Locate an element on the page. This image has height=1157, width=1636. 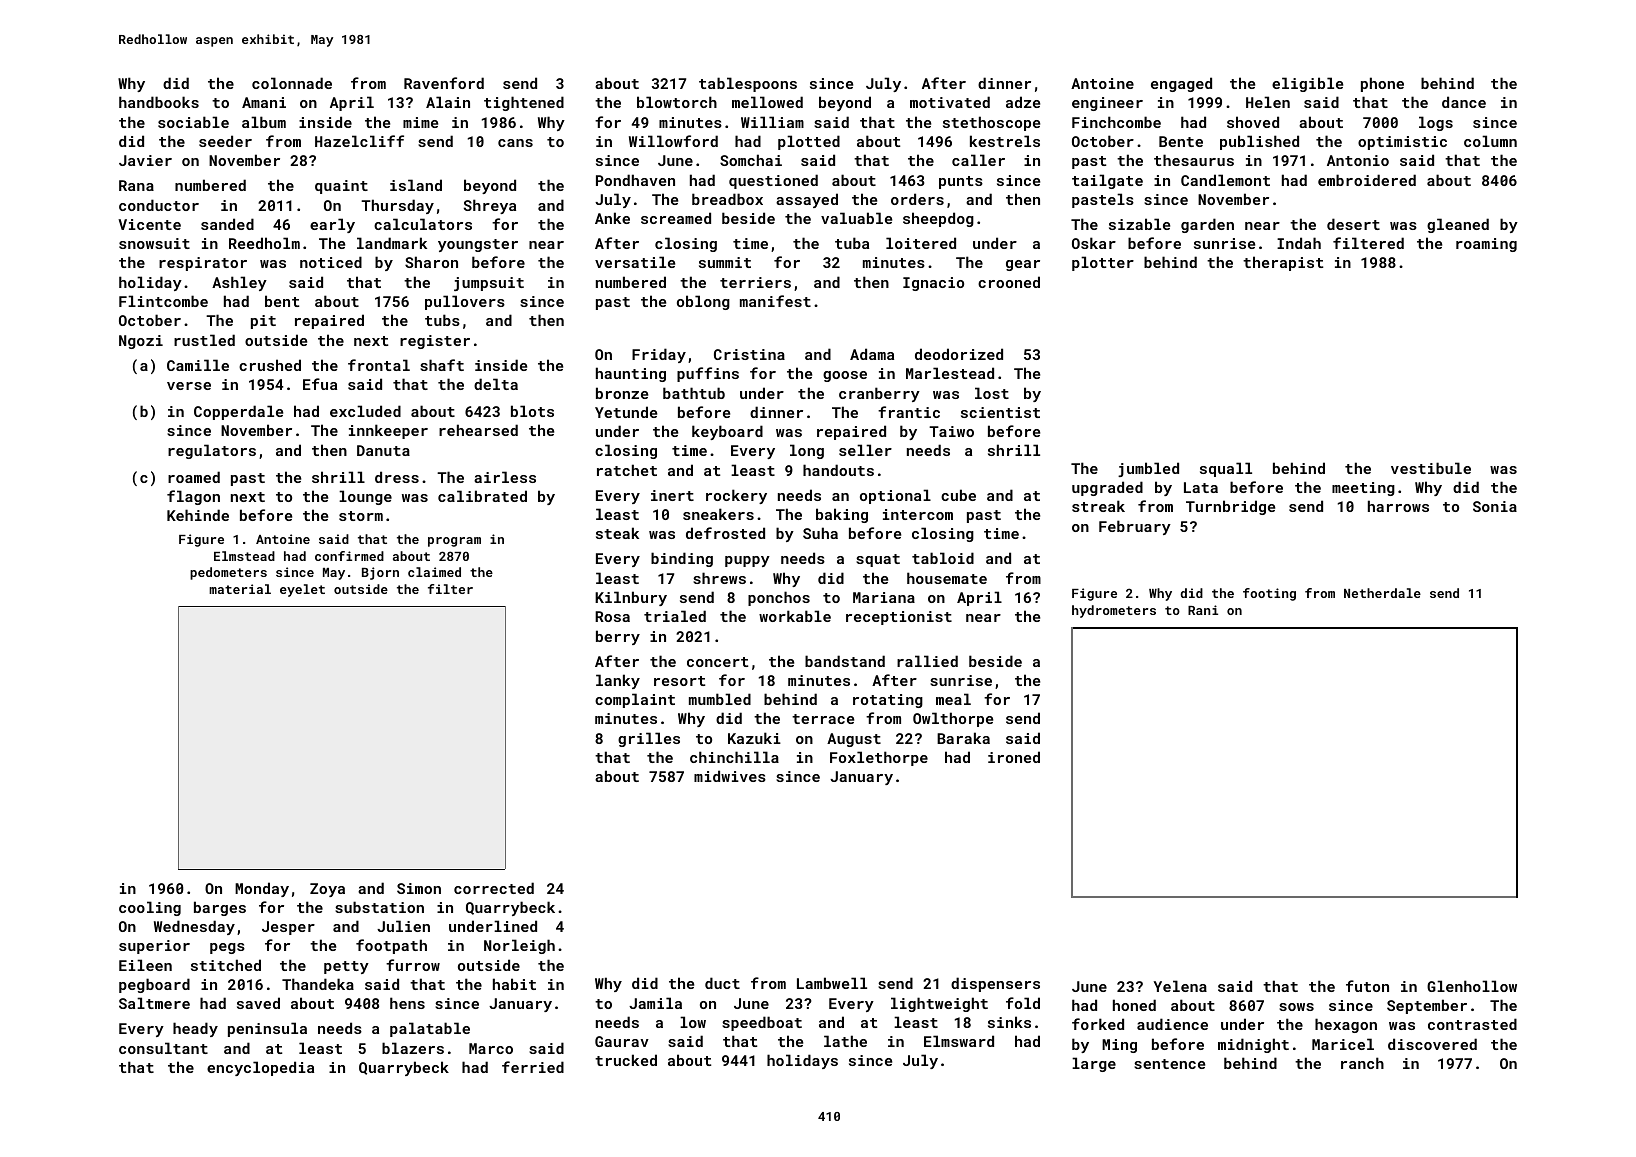
mellowed is located at coordinates (767, 102).
